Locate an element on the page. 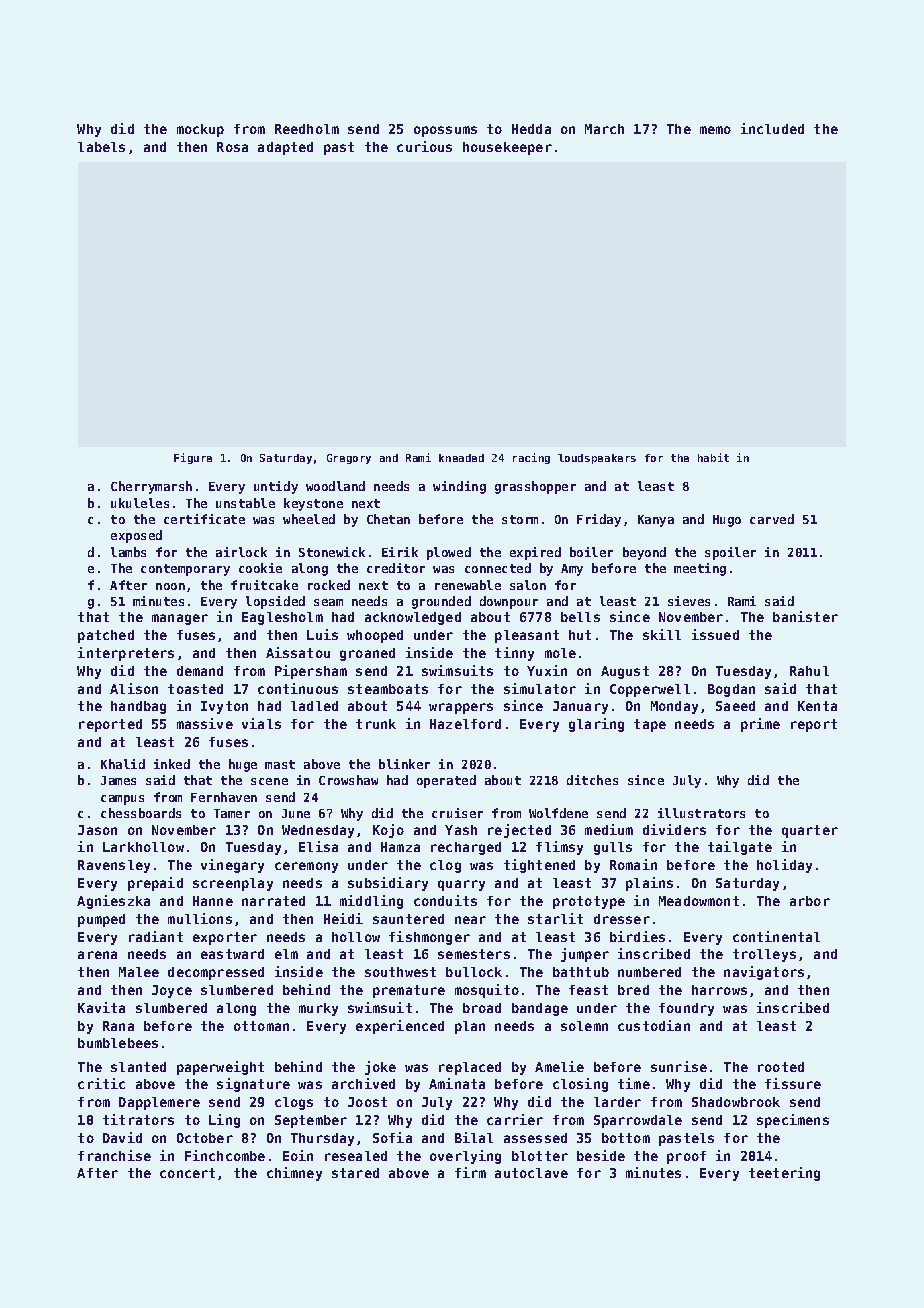  opossums is located at coordinates (445, 131).
